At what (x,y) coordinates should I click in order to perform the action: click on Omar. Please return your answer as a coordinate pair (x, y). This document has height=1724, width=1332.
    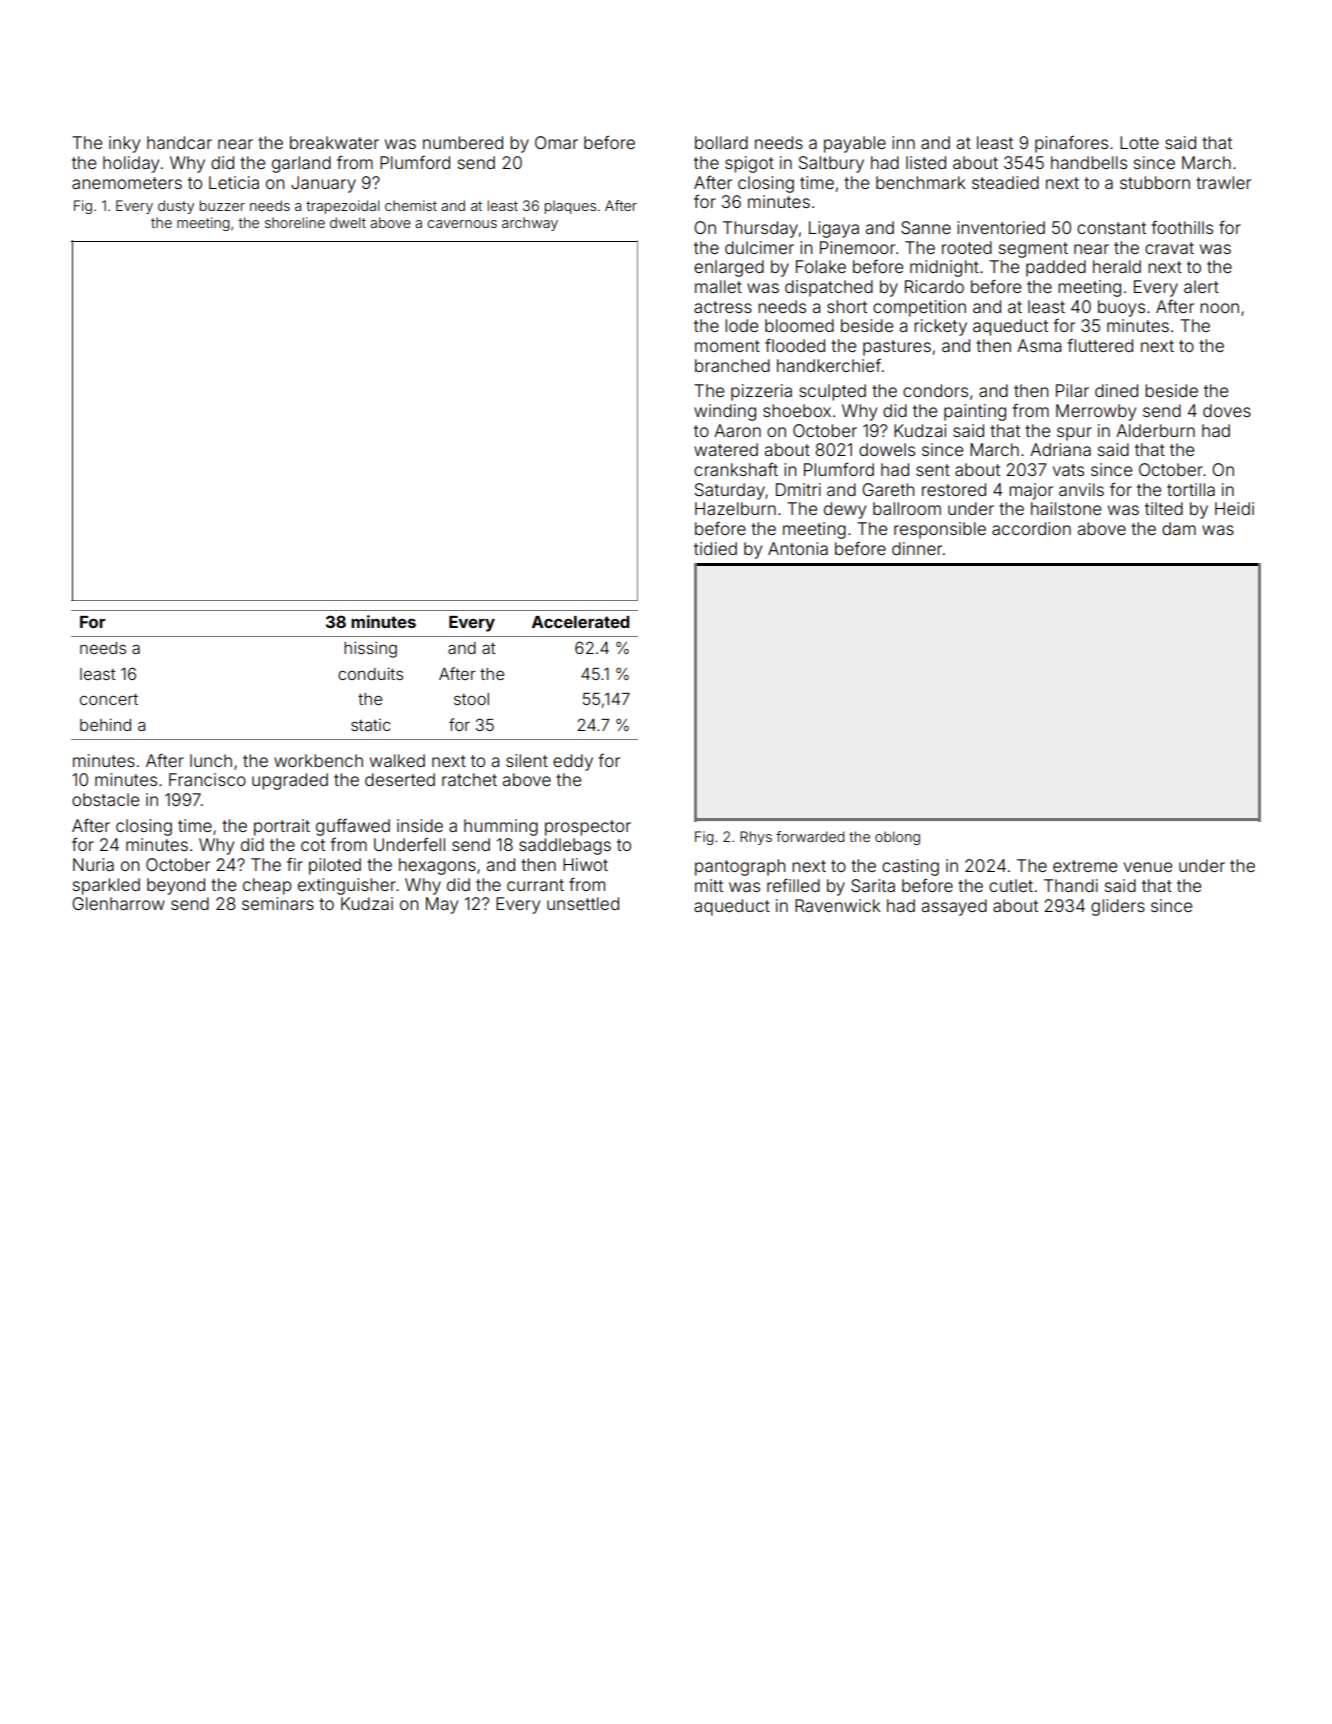
    Looking at the image, I should click on (556, 142).
